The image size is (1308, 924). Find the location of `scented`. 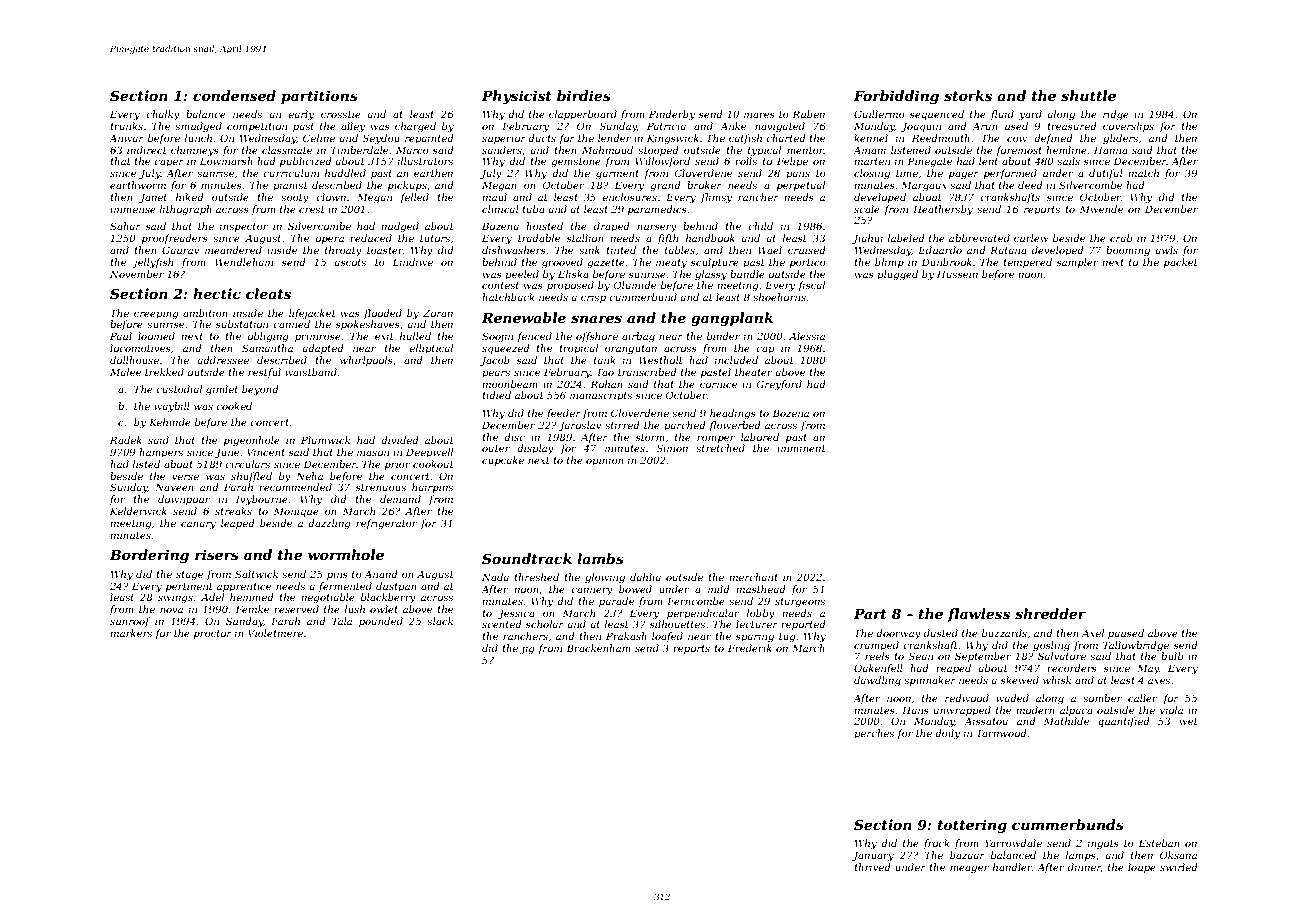

scented is located at coordinates (502, 624).
